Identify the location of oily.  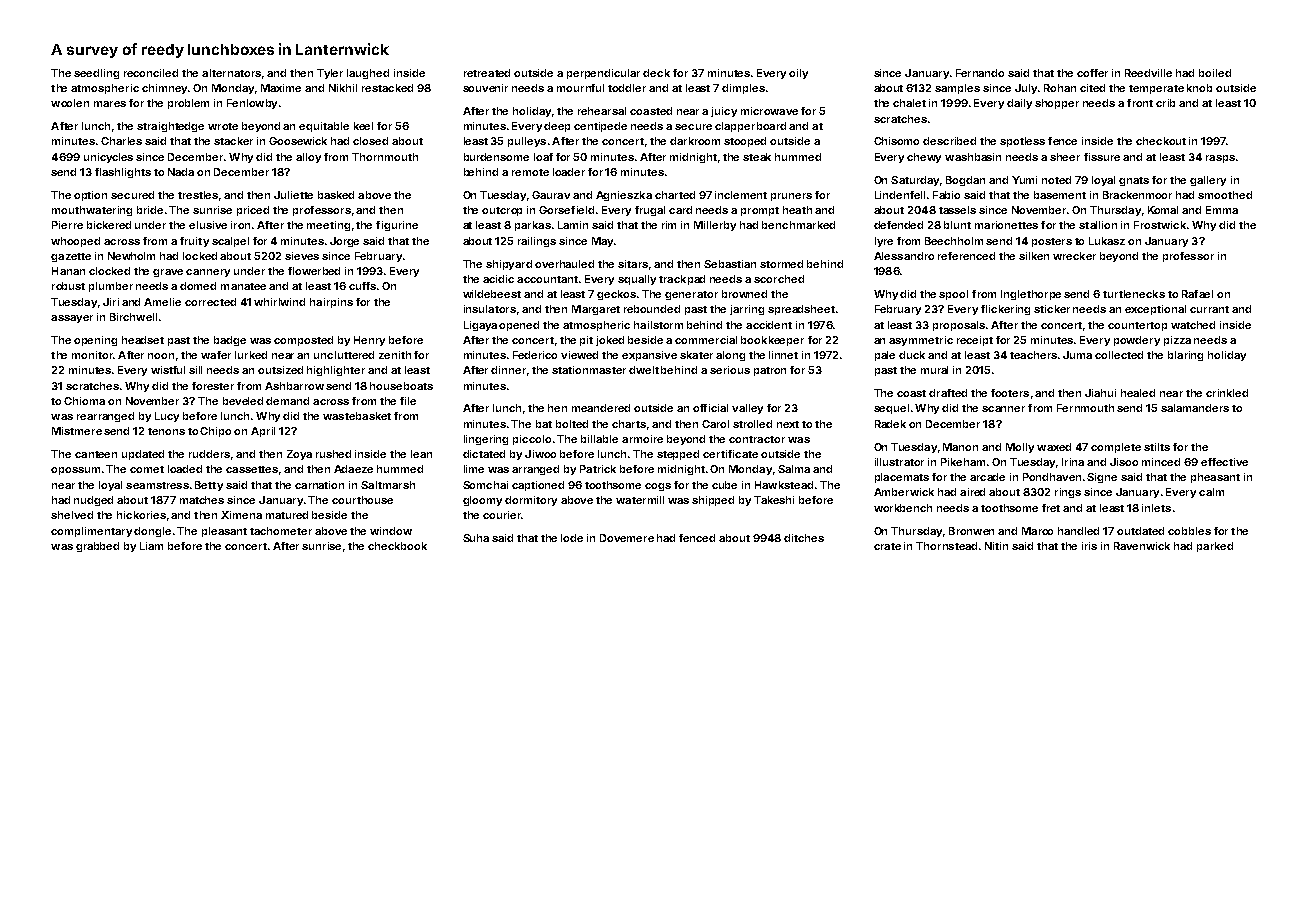
(798, 74).
